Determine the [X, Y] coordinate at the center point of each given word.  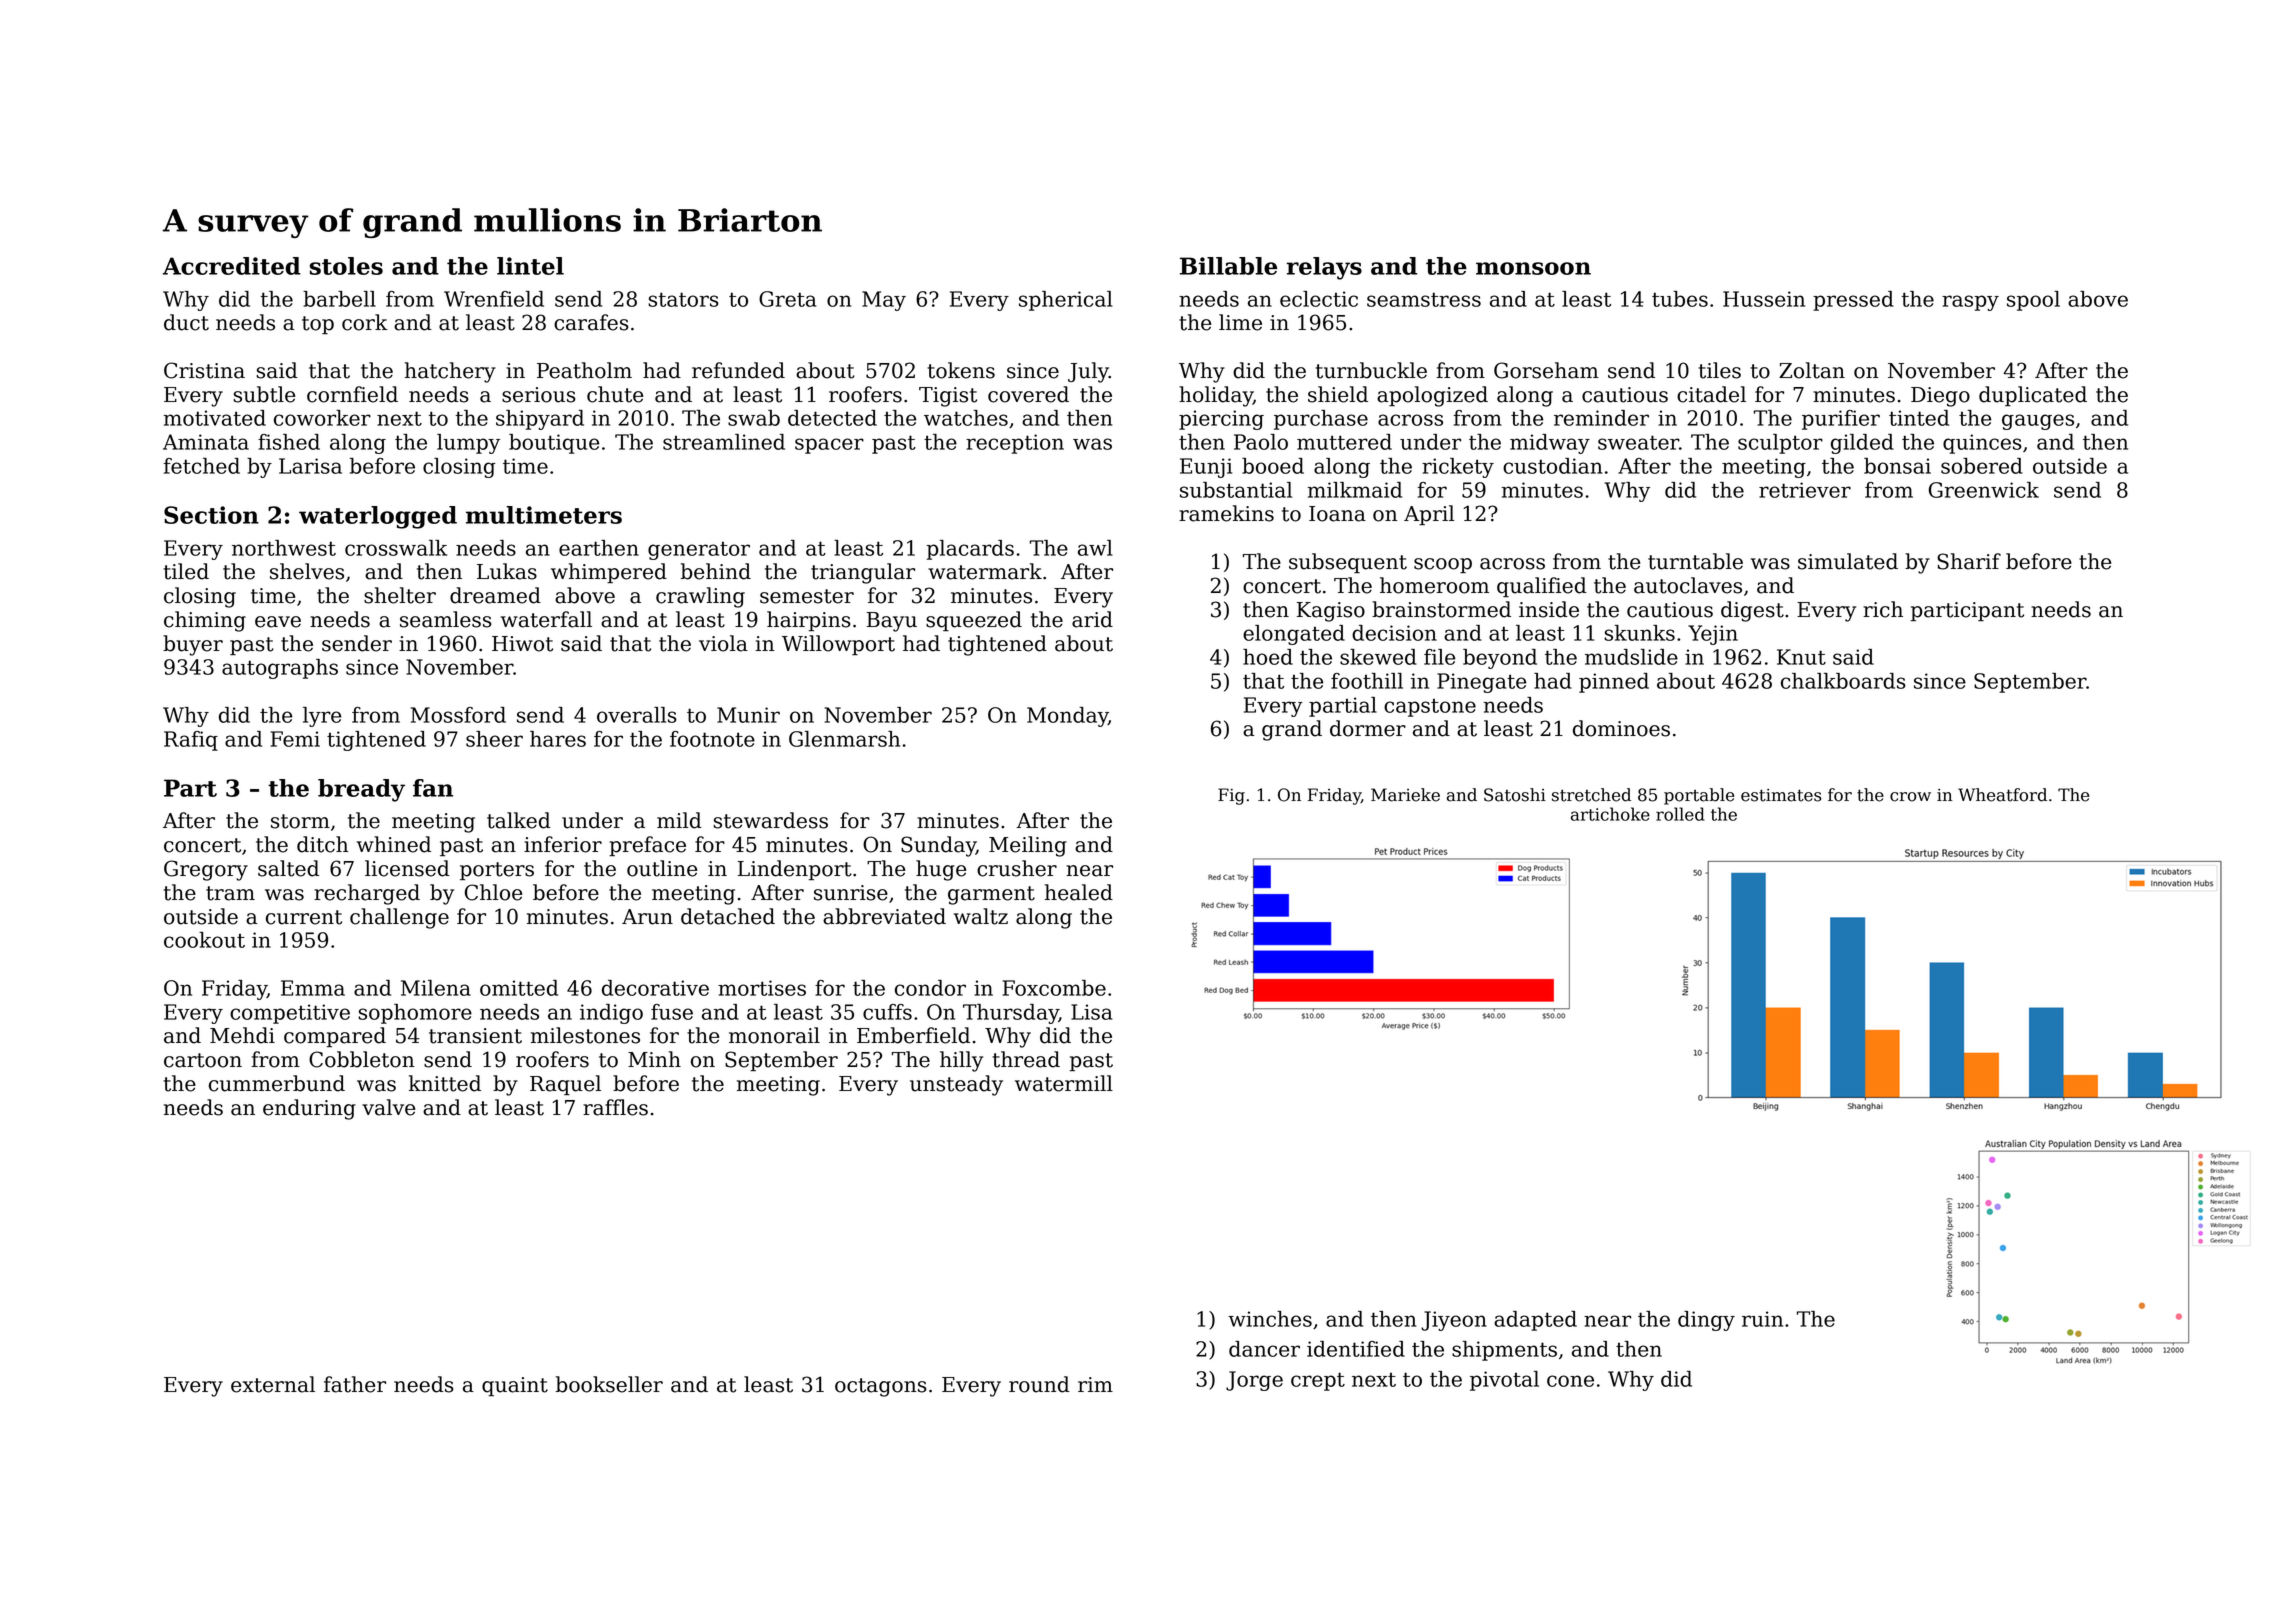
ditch [322, 844]
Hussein [1764, 299]
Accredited [232, 266]
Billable [1228, 266]
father [355, 1384]
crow [1910, 797]
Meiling [1028, 846]
